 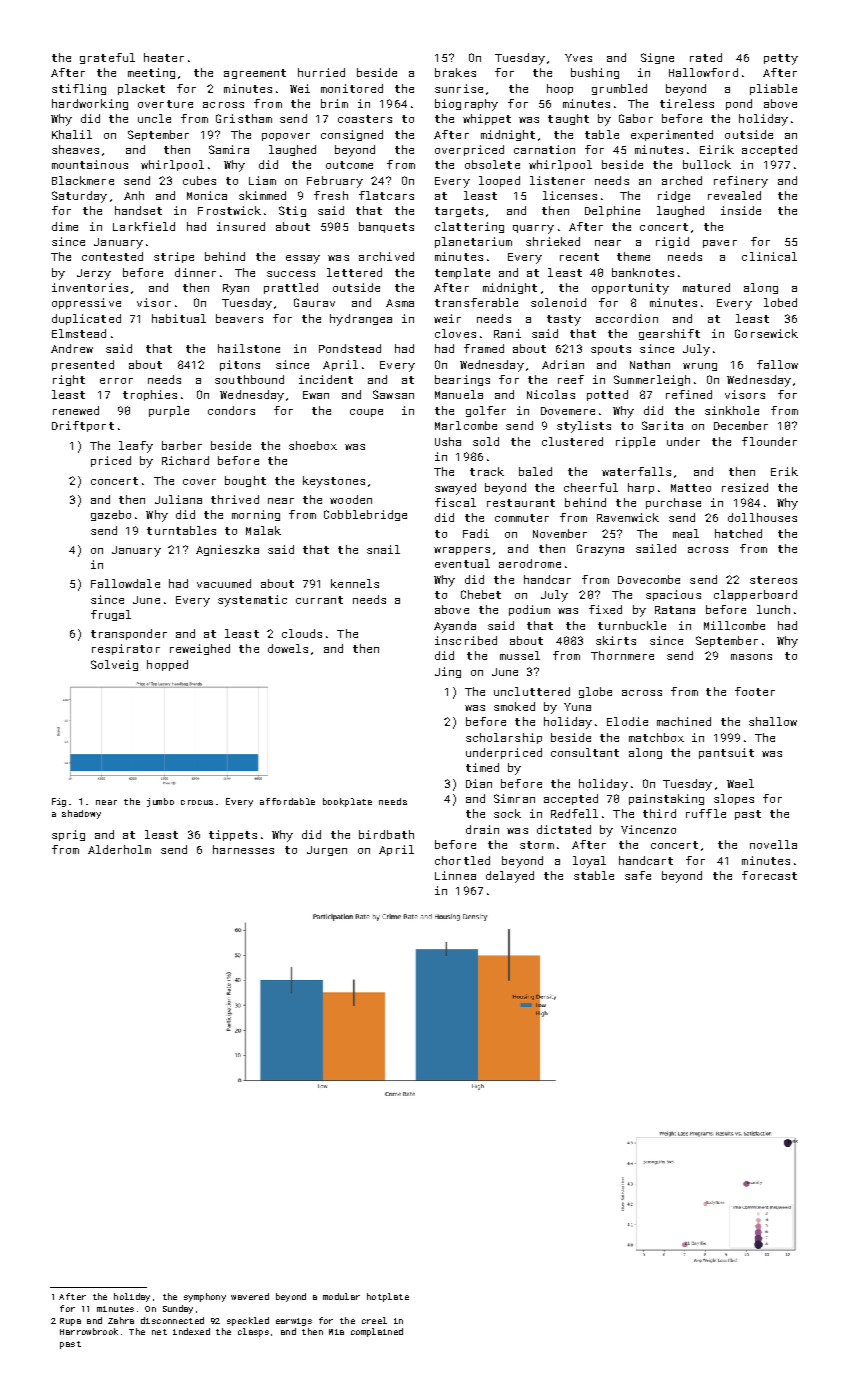 I want to click on loyal, so click(x=589, y=862).
